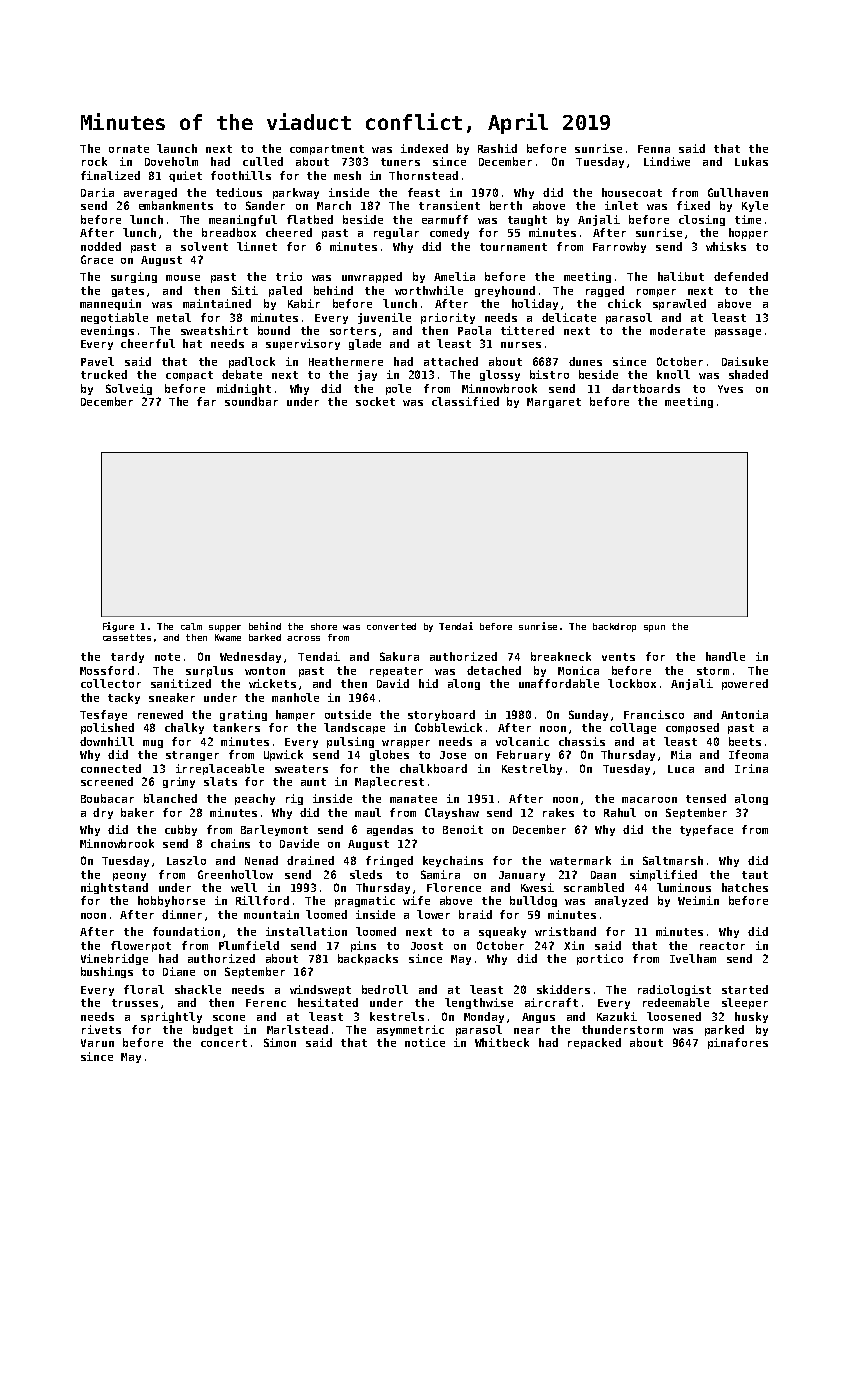  Describe the element at coordinates (425, 1042) in the screenshot. I see `notice` at that location.
